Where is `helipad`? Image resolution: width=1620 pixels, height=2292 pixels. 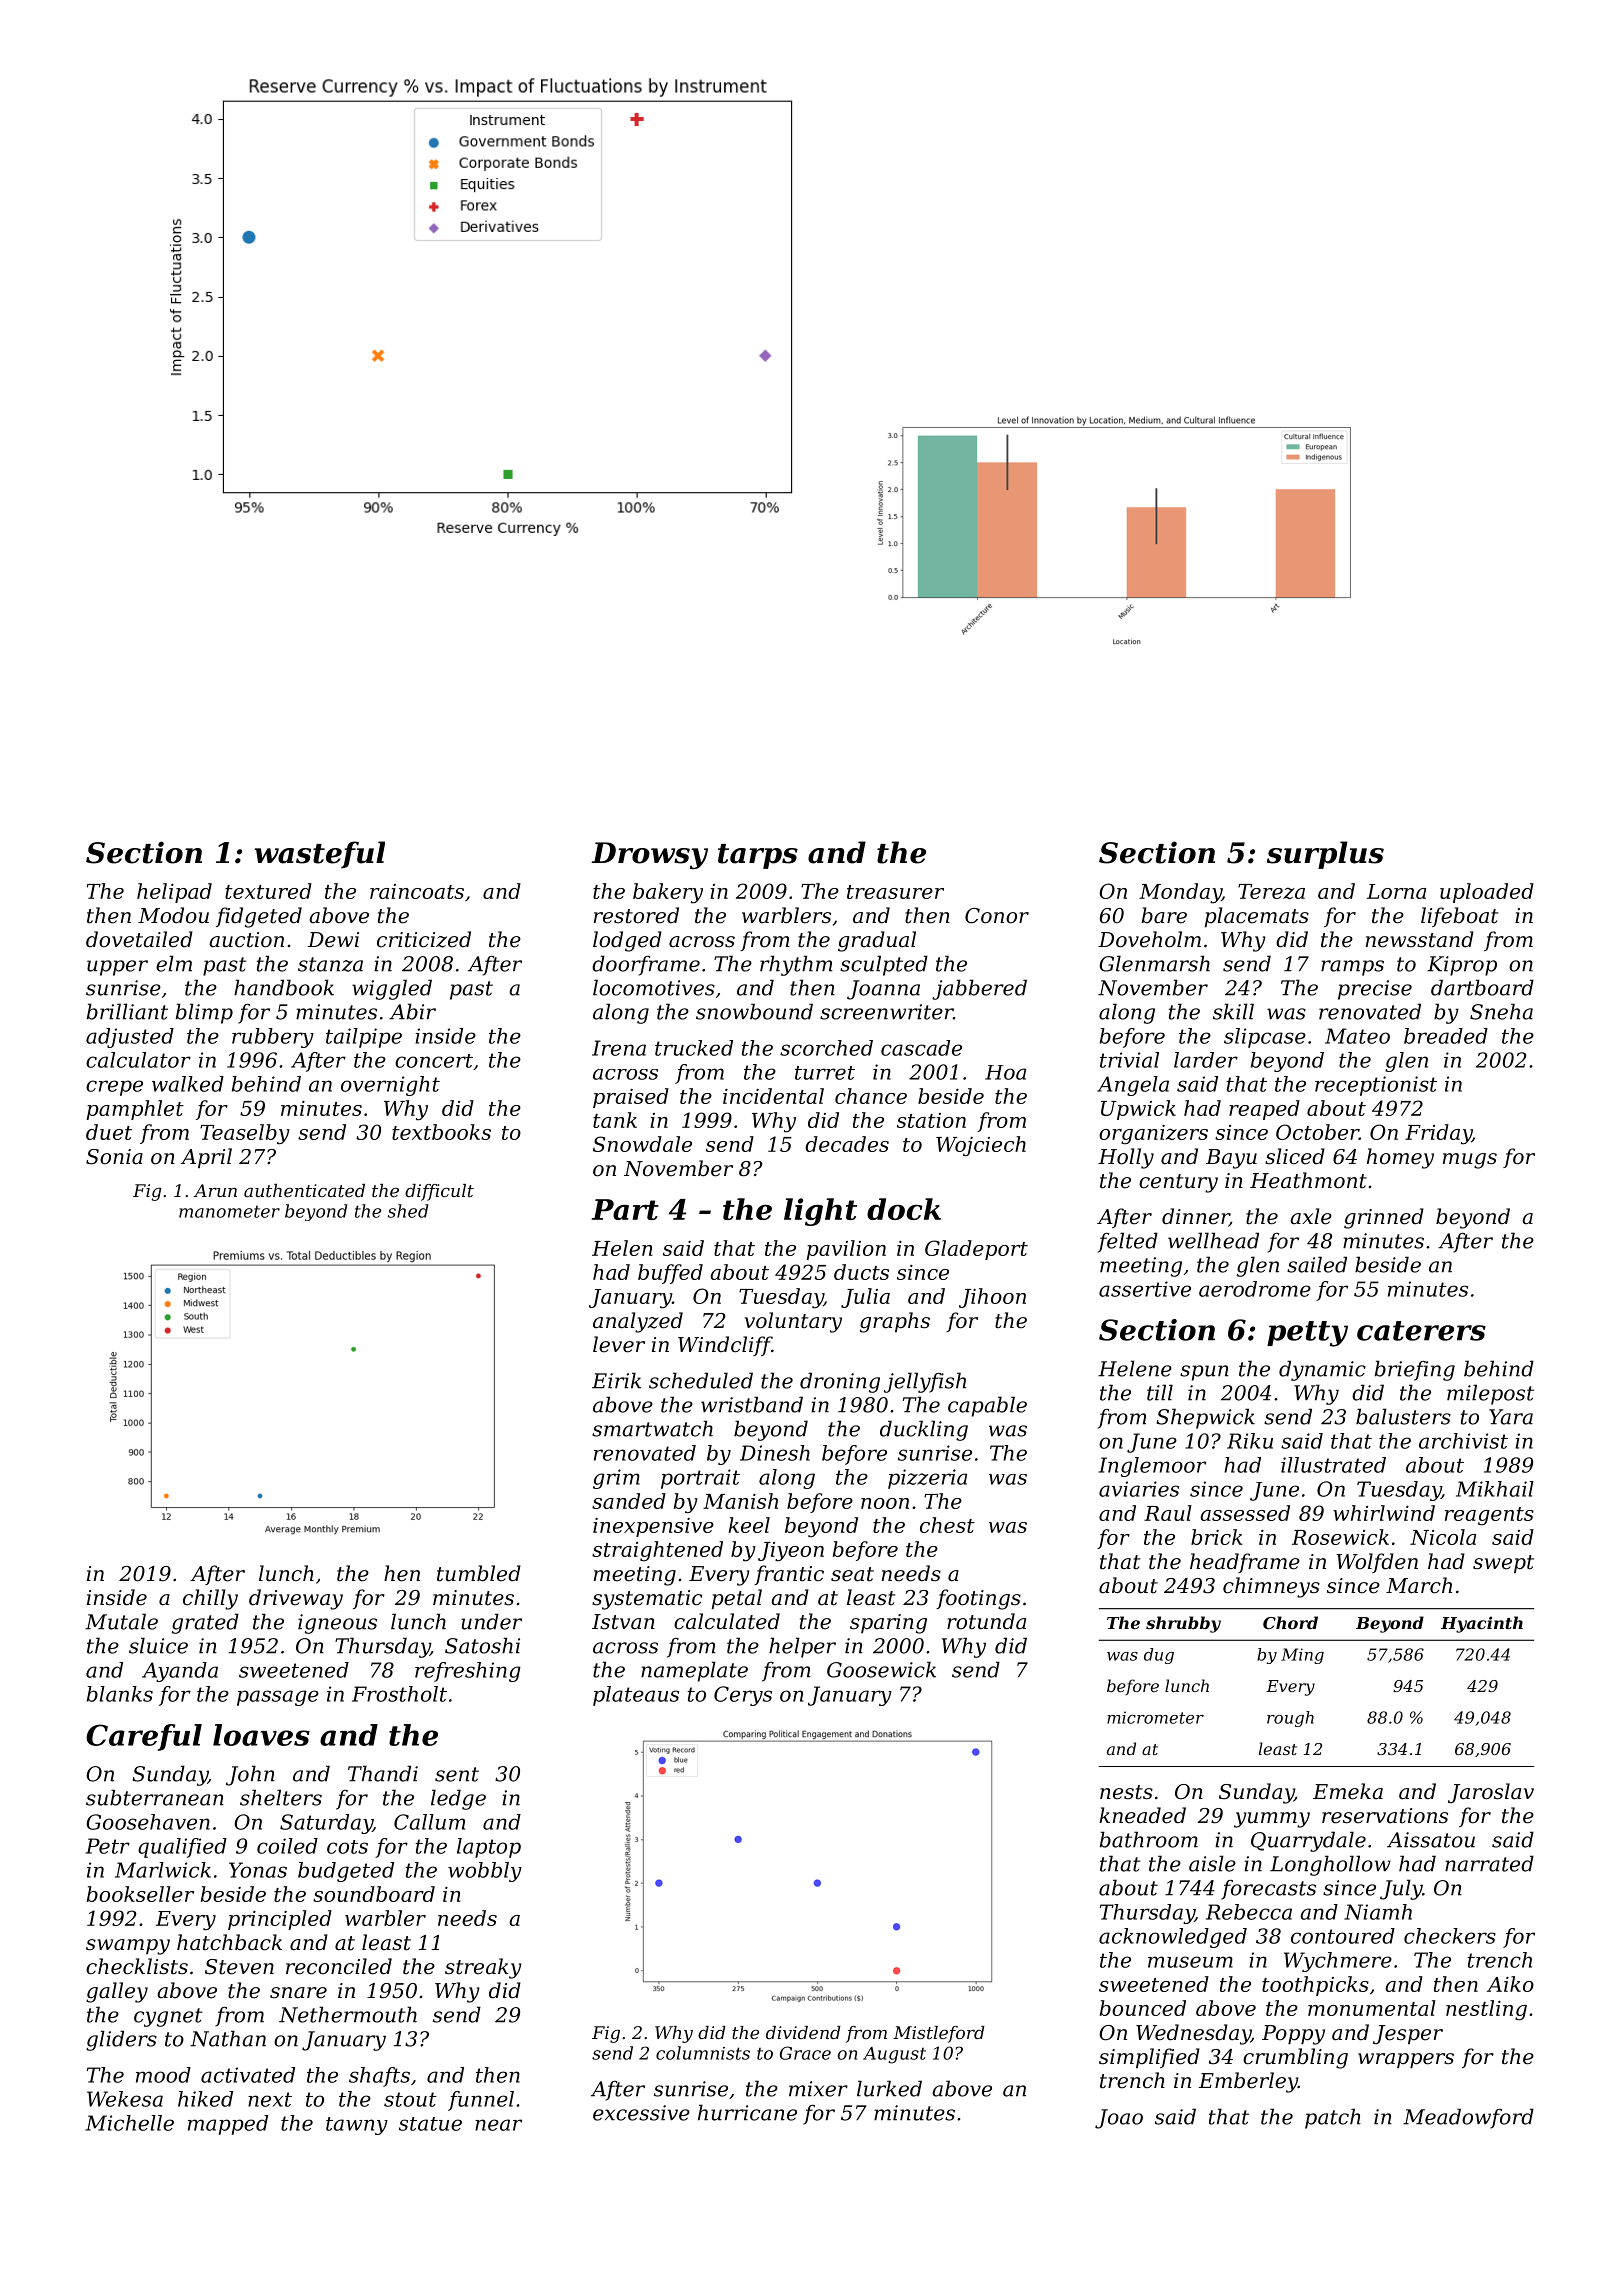 helipad is located at coordinates (174, 893).
